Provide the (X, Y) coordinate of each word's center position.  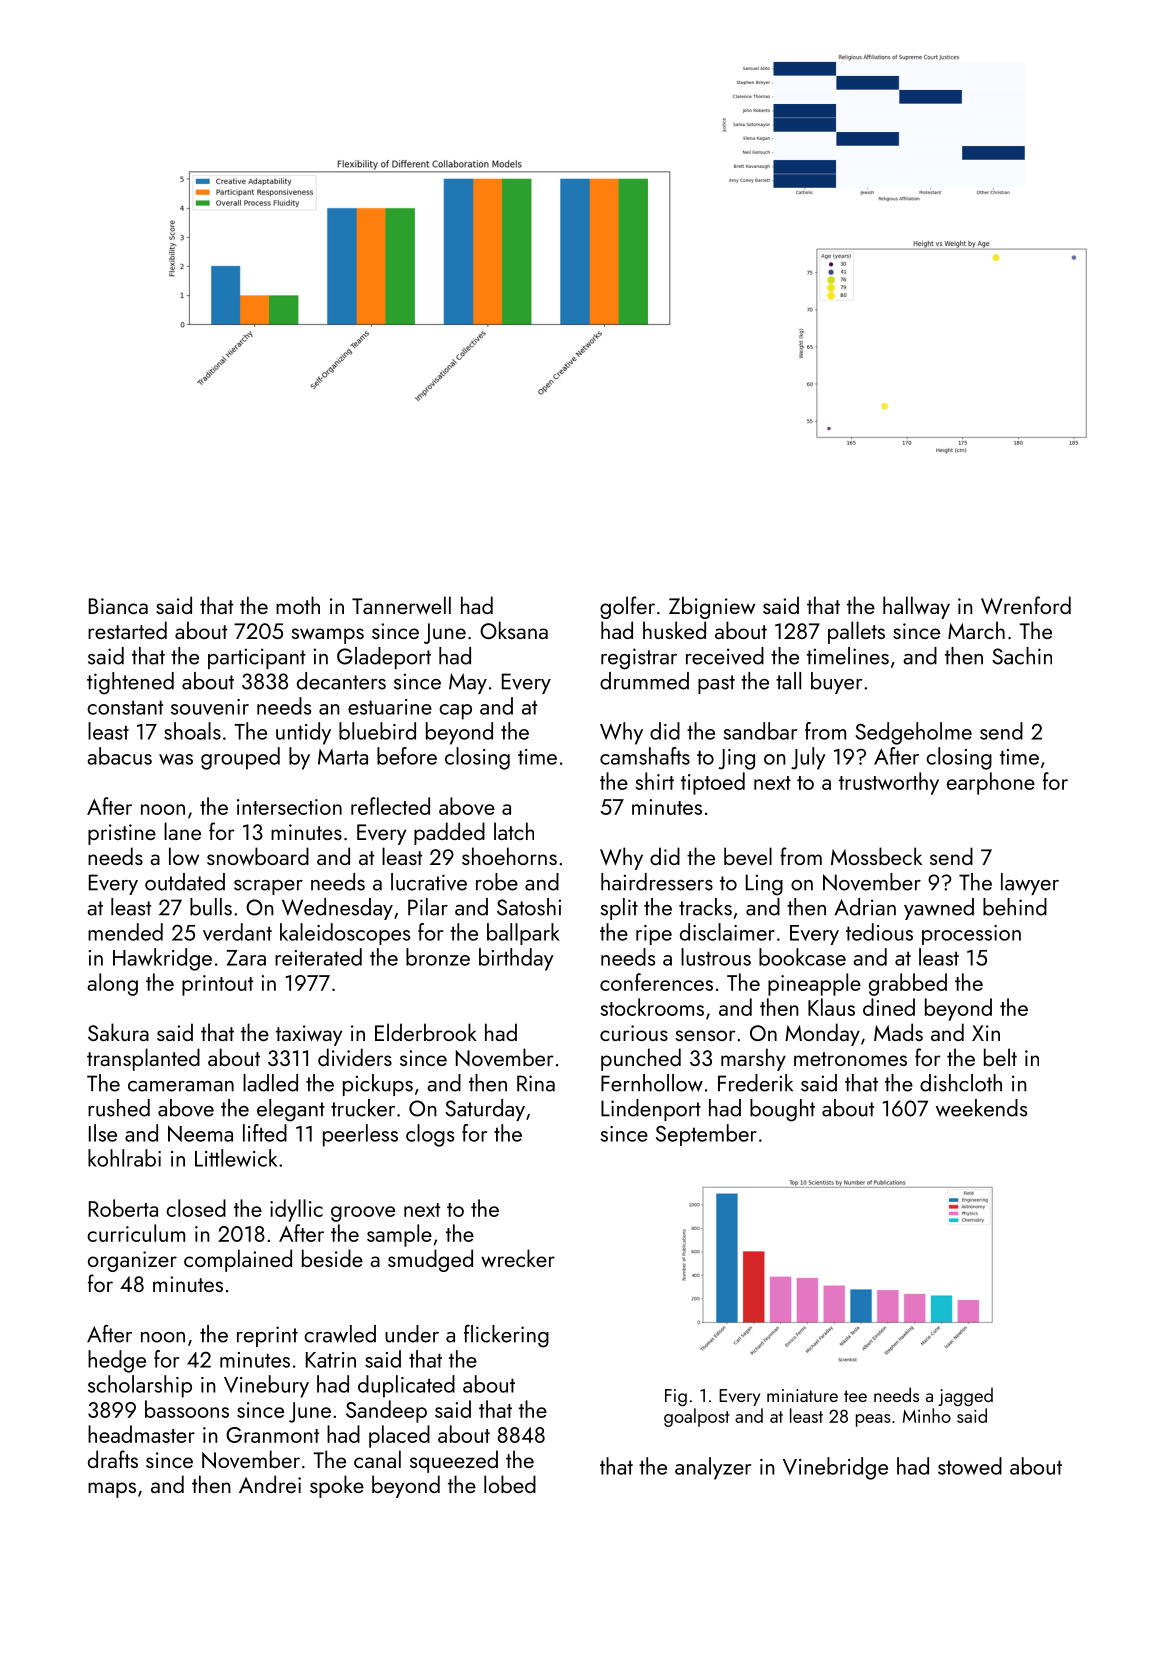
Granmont (272, 1435)
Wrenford (1026, 605)
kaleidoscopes (345, 934)
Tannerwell (401, 605)
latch (514, 831)
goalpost (696, 1417)
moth (298, 605)
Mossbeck (876, 856)
